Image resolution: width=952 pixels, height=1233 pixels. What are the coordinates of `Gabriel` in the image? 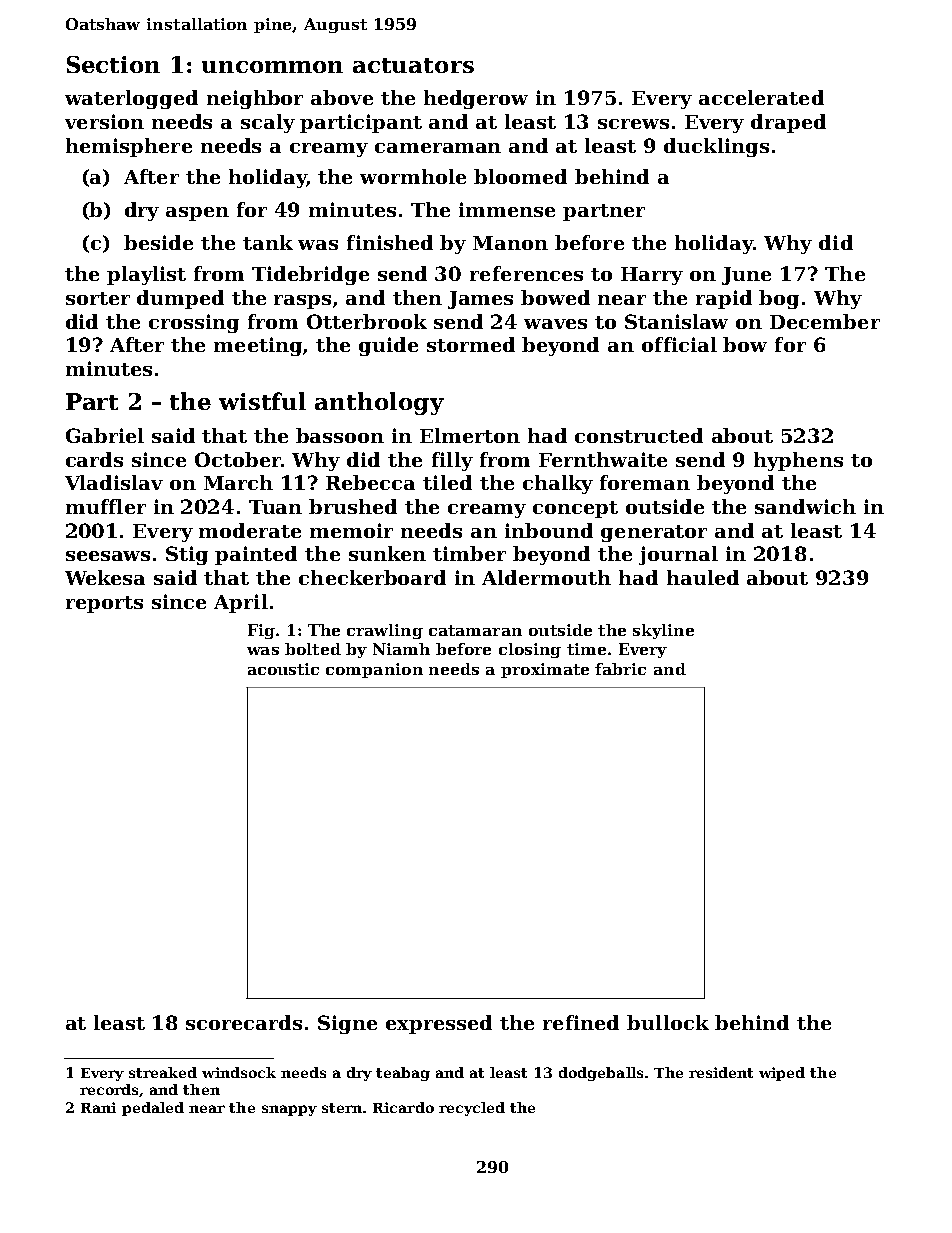 It's located at (105, 435).
